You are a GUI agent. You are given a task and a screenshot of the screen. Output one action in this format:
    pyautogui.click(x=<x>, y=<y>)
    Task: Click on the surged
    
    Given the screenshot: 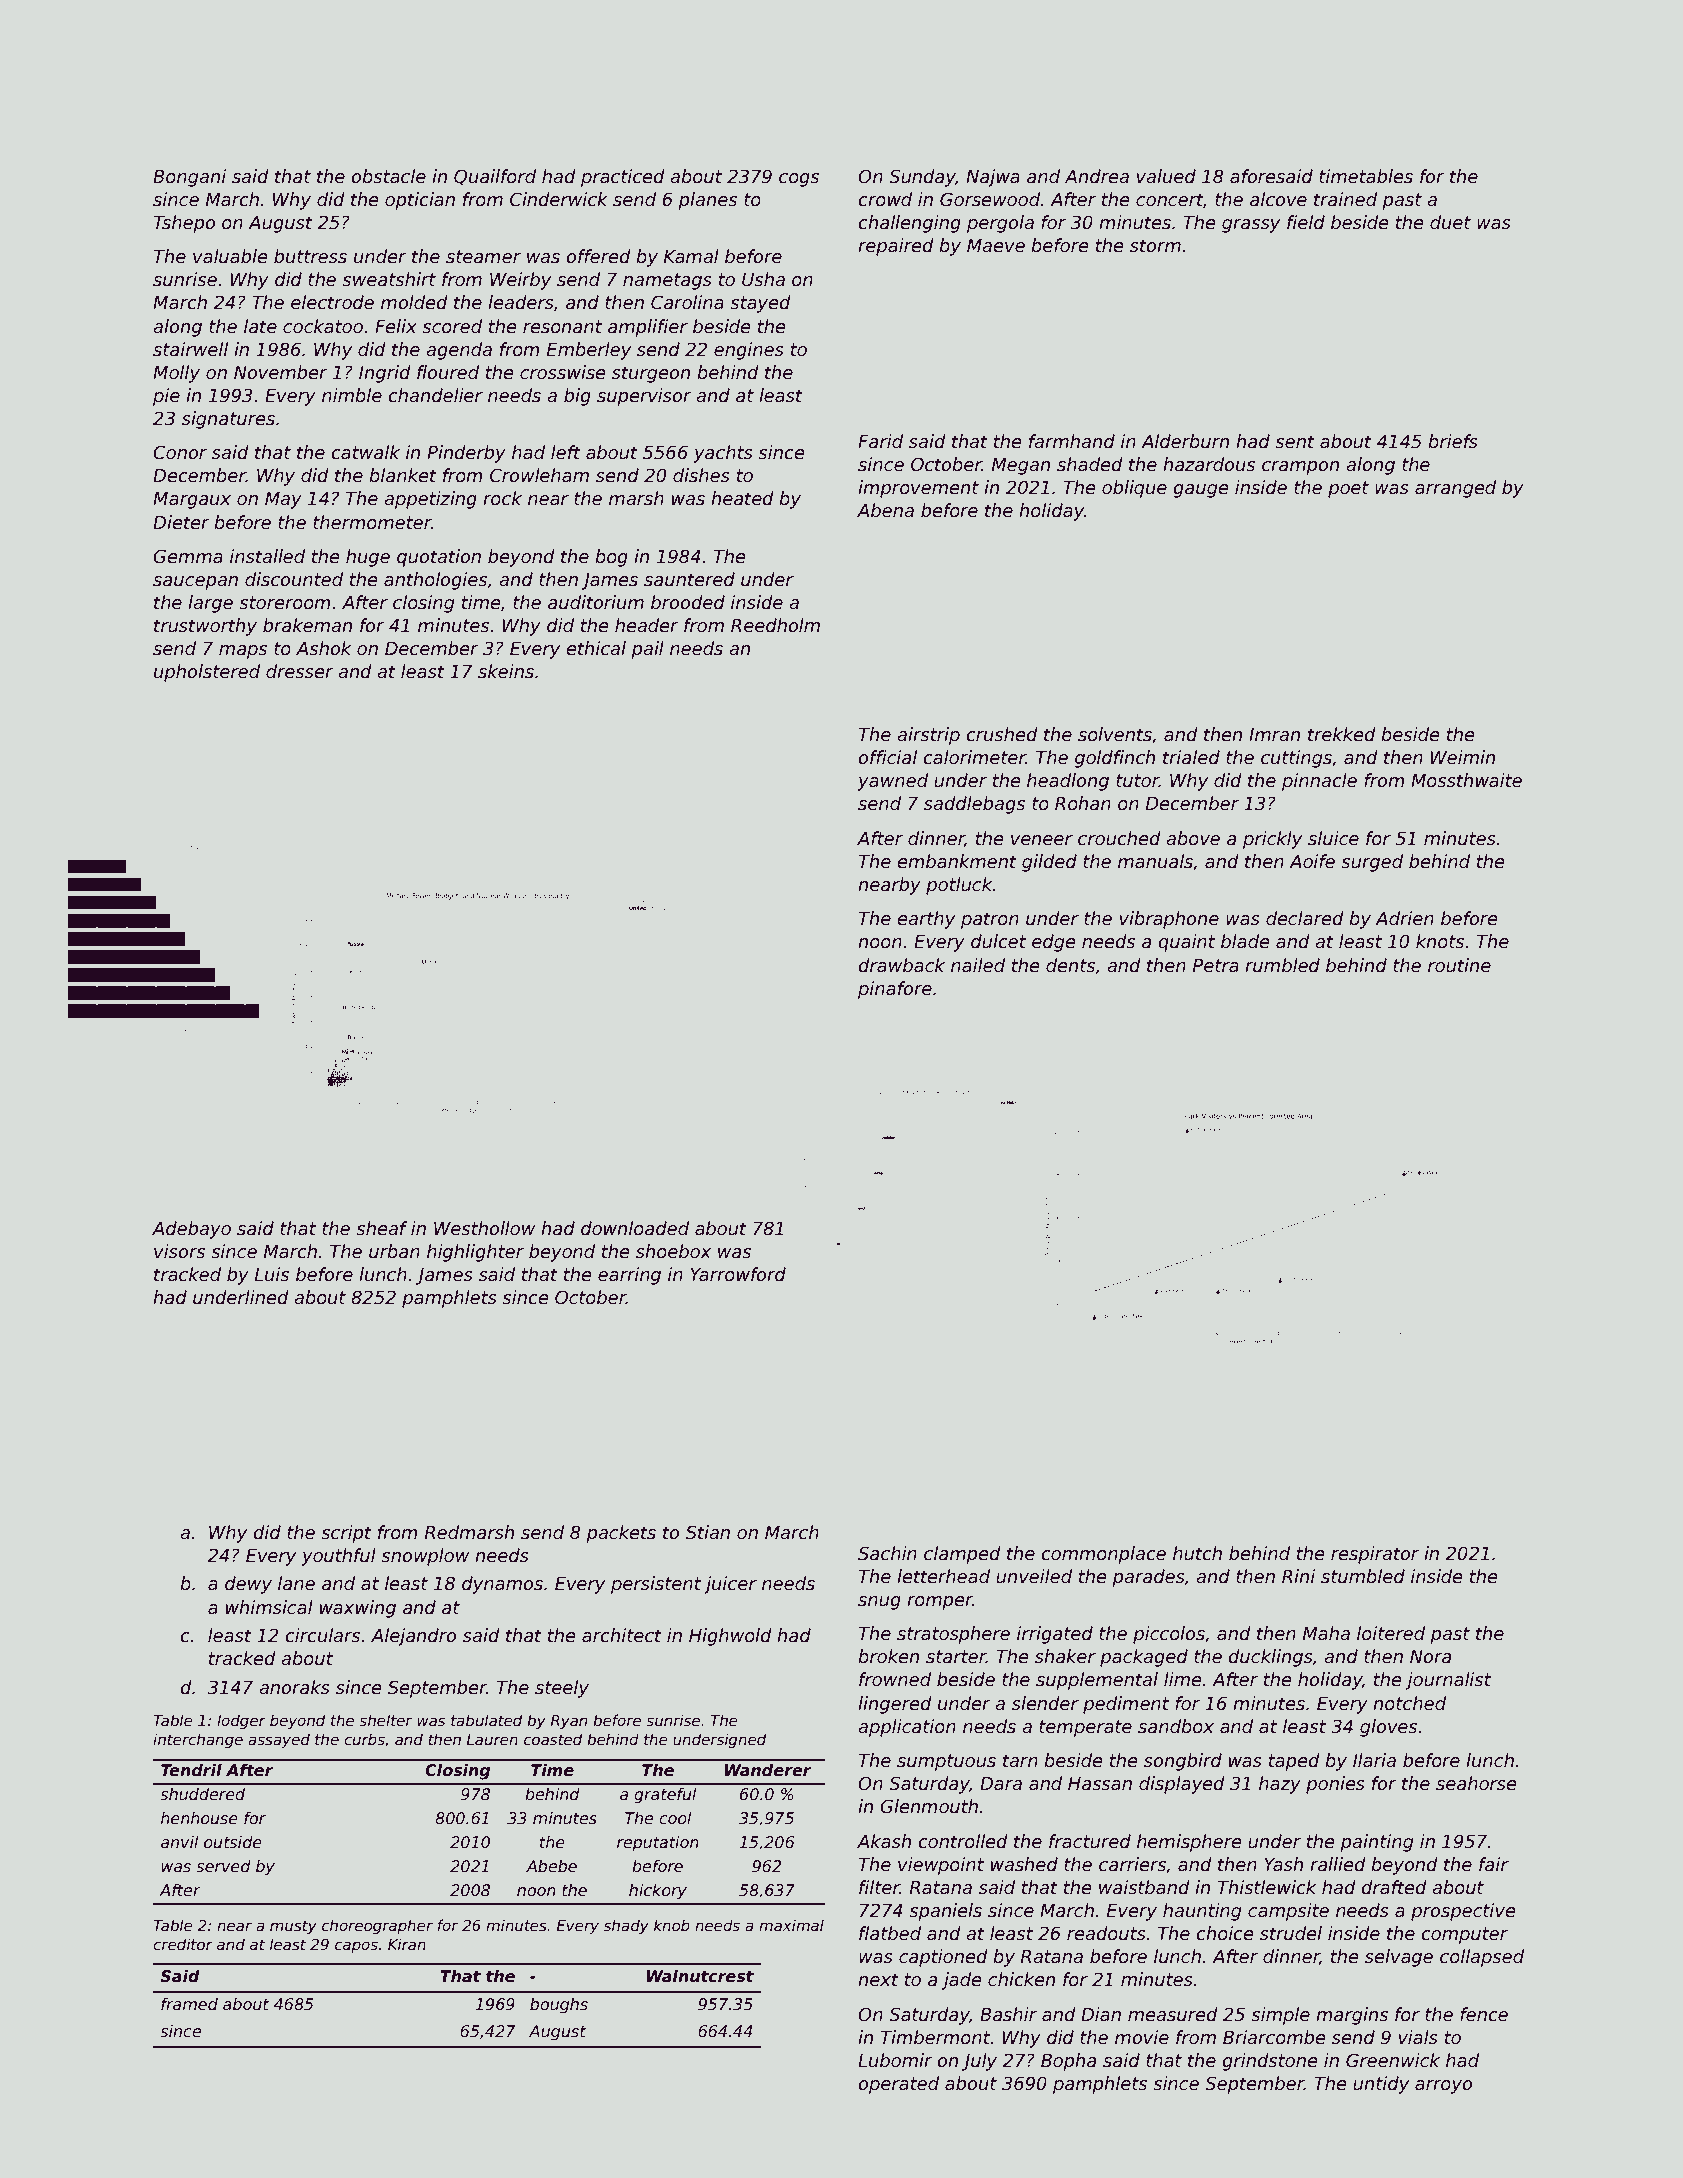 What is the action you would take?
    pyautogui.click(x=1372, y=863)
